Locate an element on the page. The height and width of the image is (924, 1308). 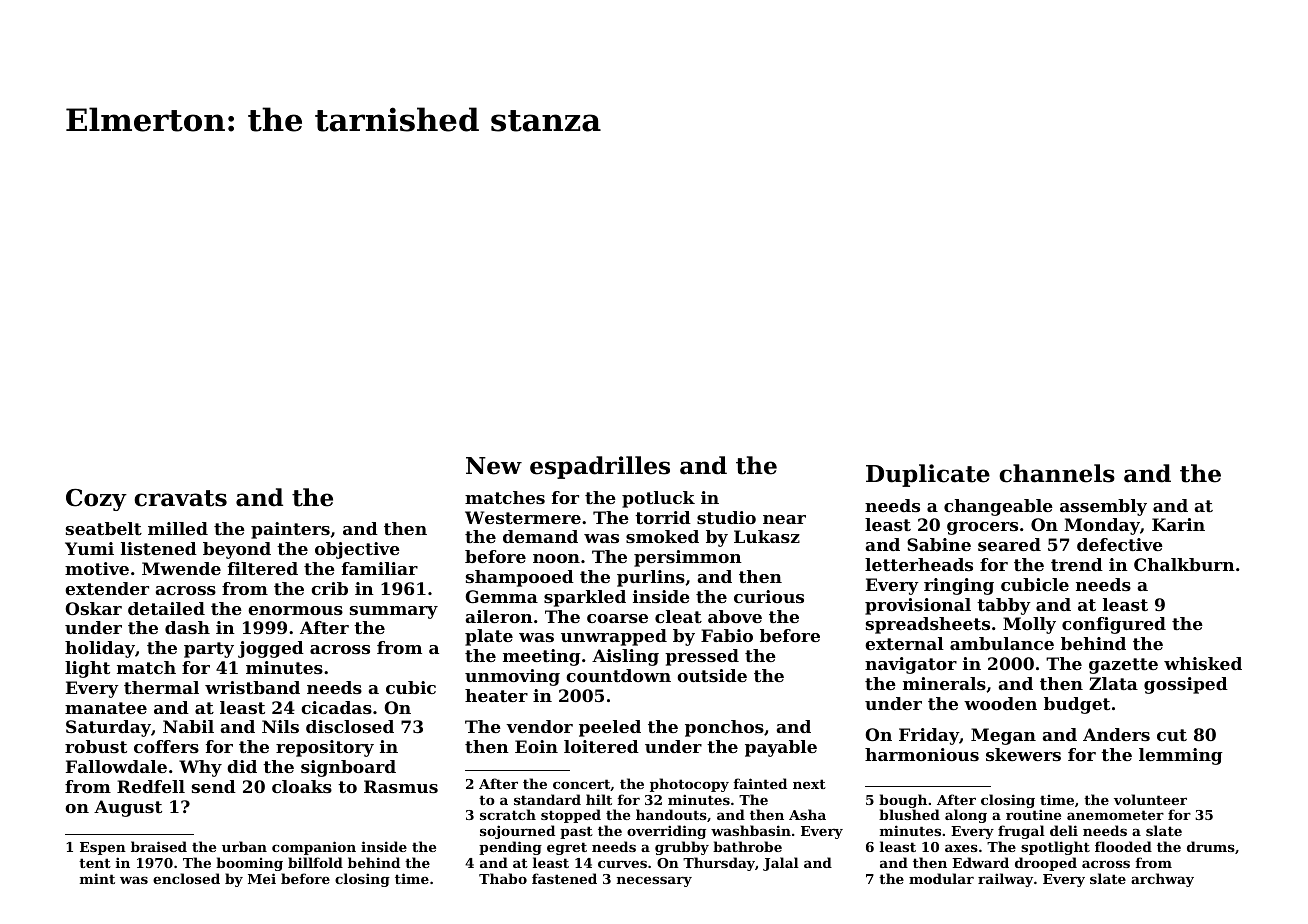
booming is located at coordinates (249, 864).
